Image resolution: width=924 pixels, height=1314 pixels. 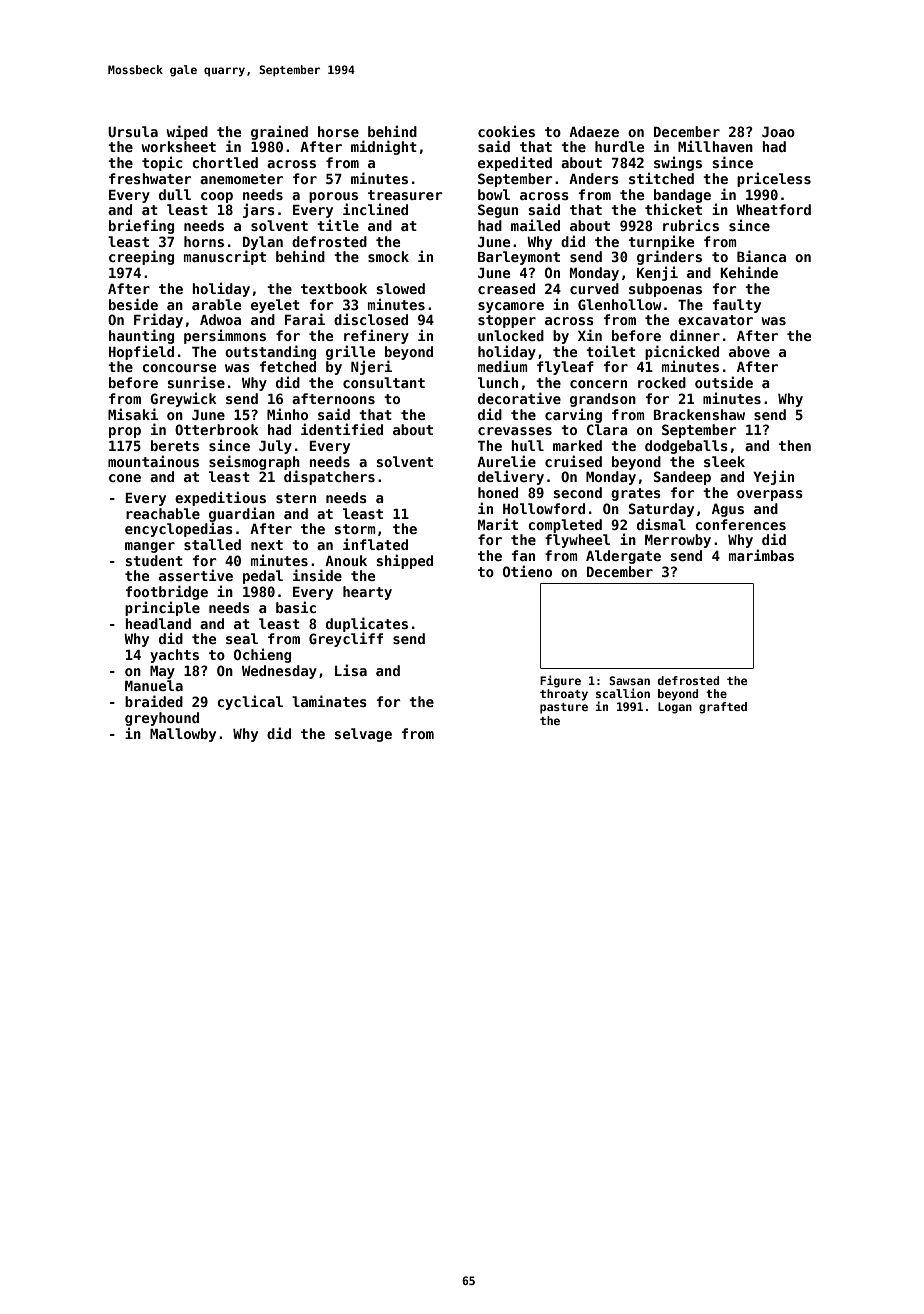 I want to click on briefing, so click(x=141, y=226).
